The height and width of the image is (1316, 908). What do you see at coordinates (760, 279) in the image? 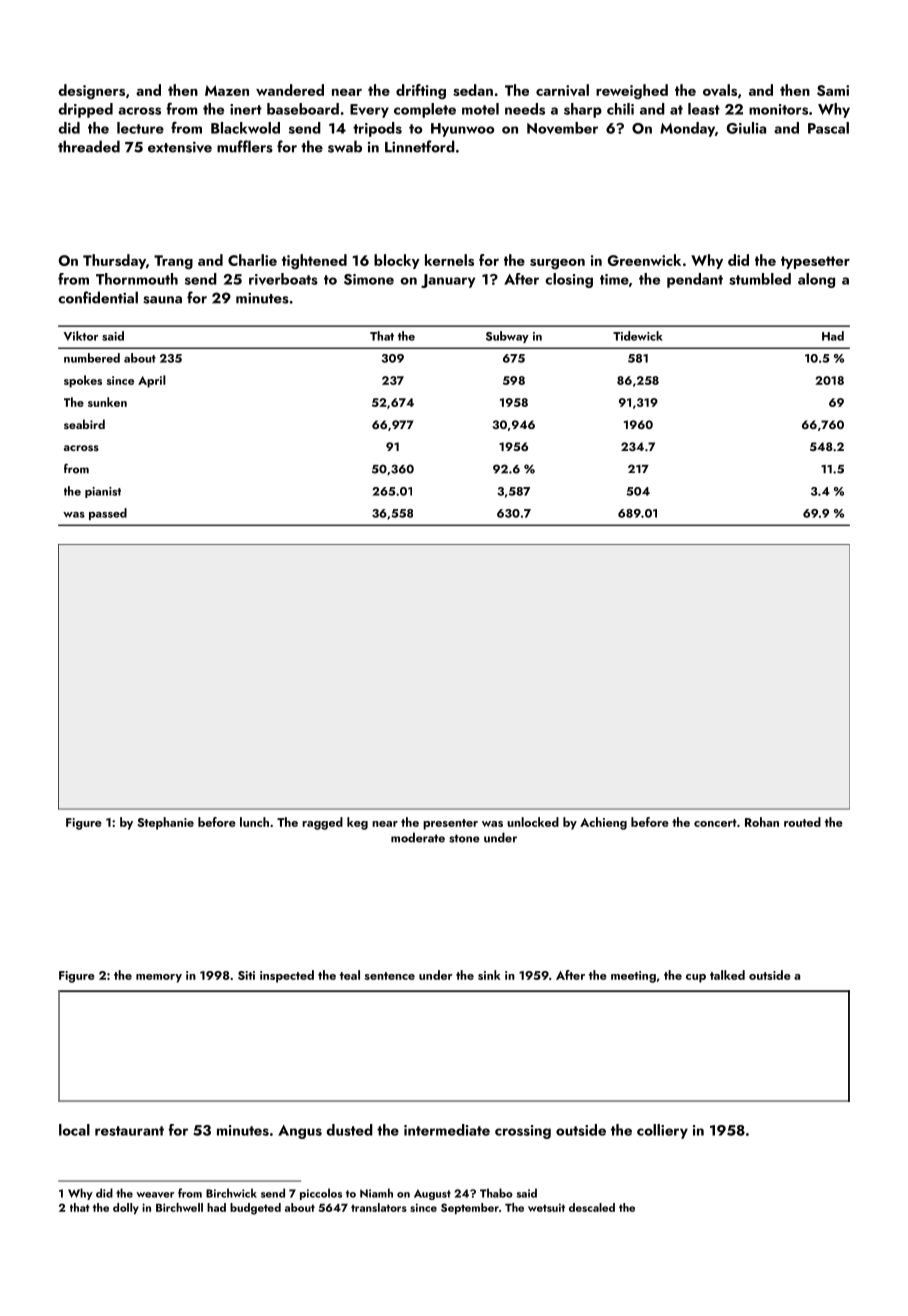
I see `stumbled` at bounding box center [760, 279].
